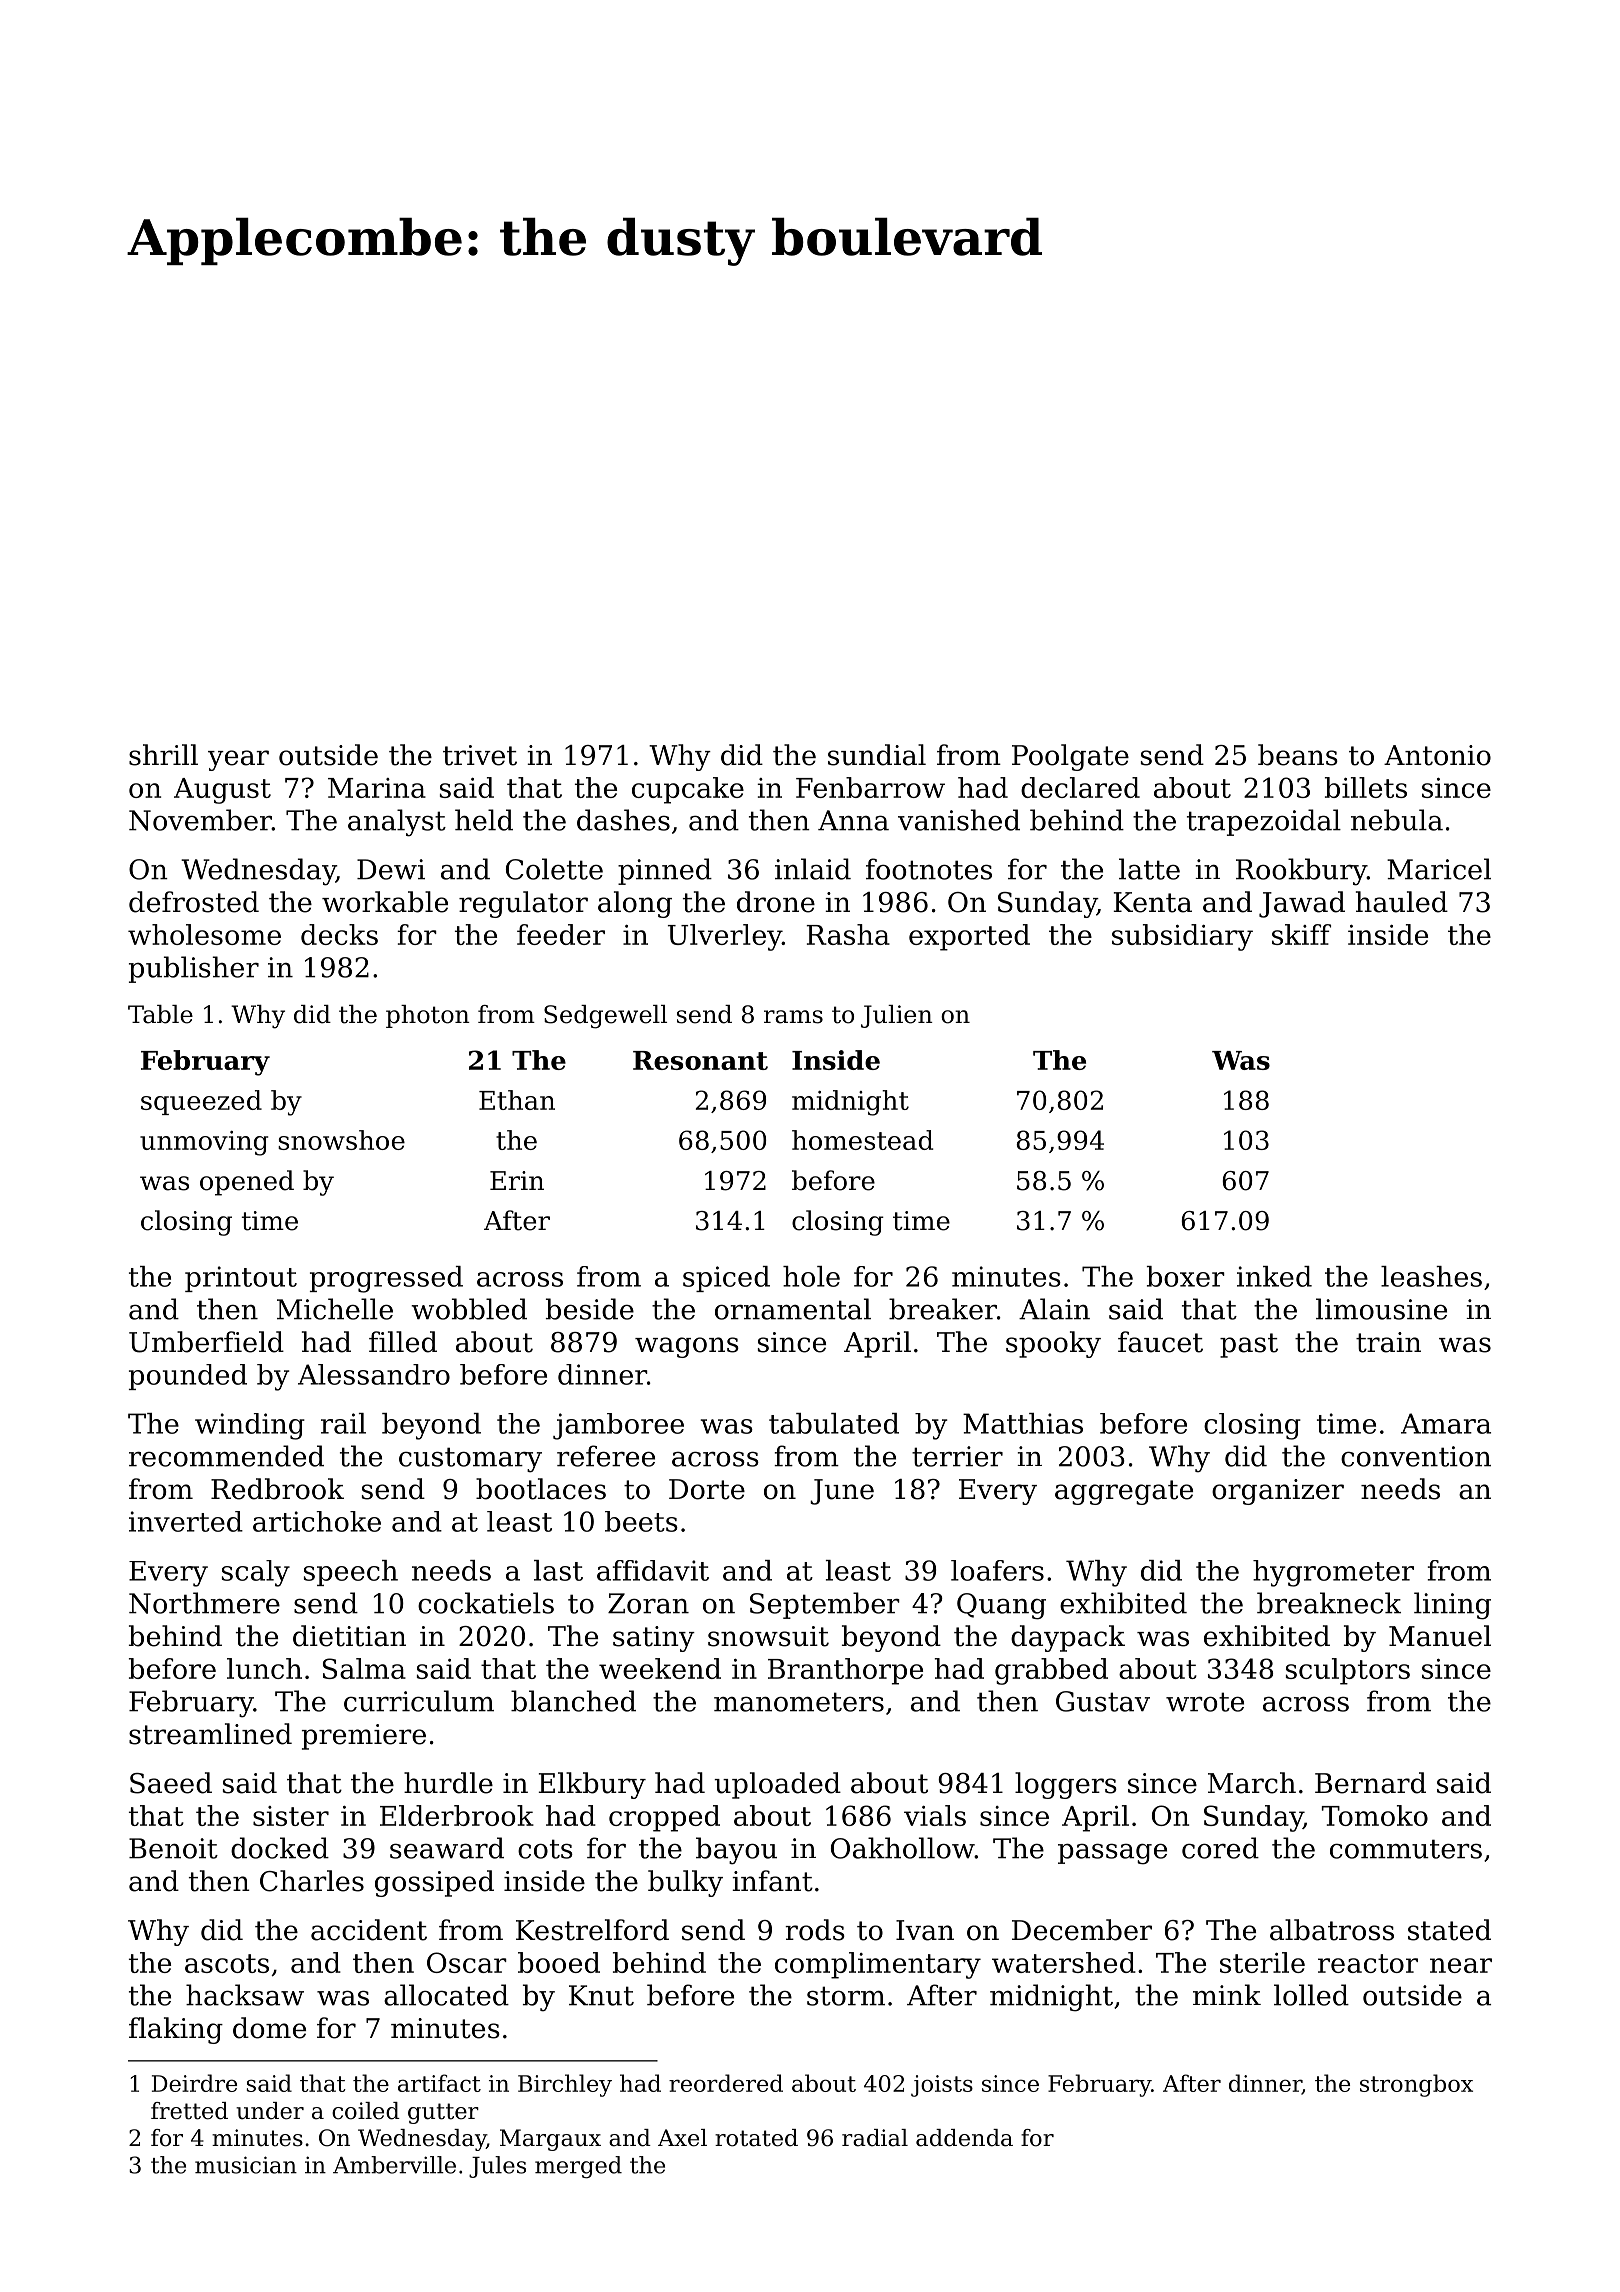 The height and width of the image is (2292, 1620). What do you see at coordinates (339, 934) in the image?
I see `decks` at bounding box center [339, 934].
